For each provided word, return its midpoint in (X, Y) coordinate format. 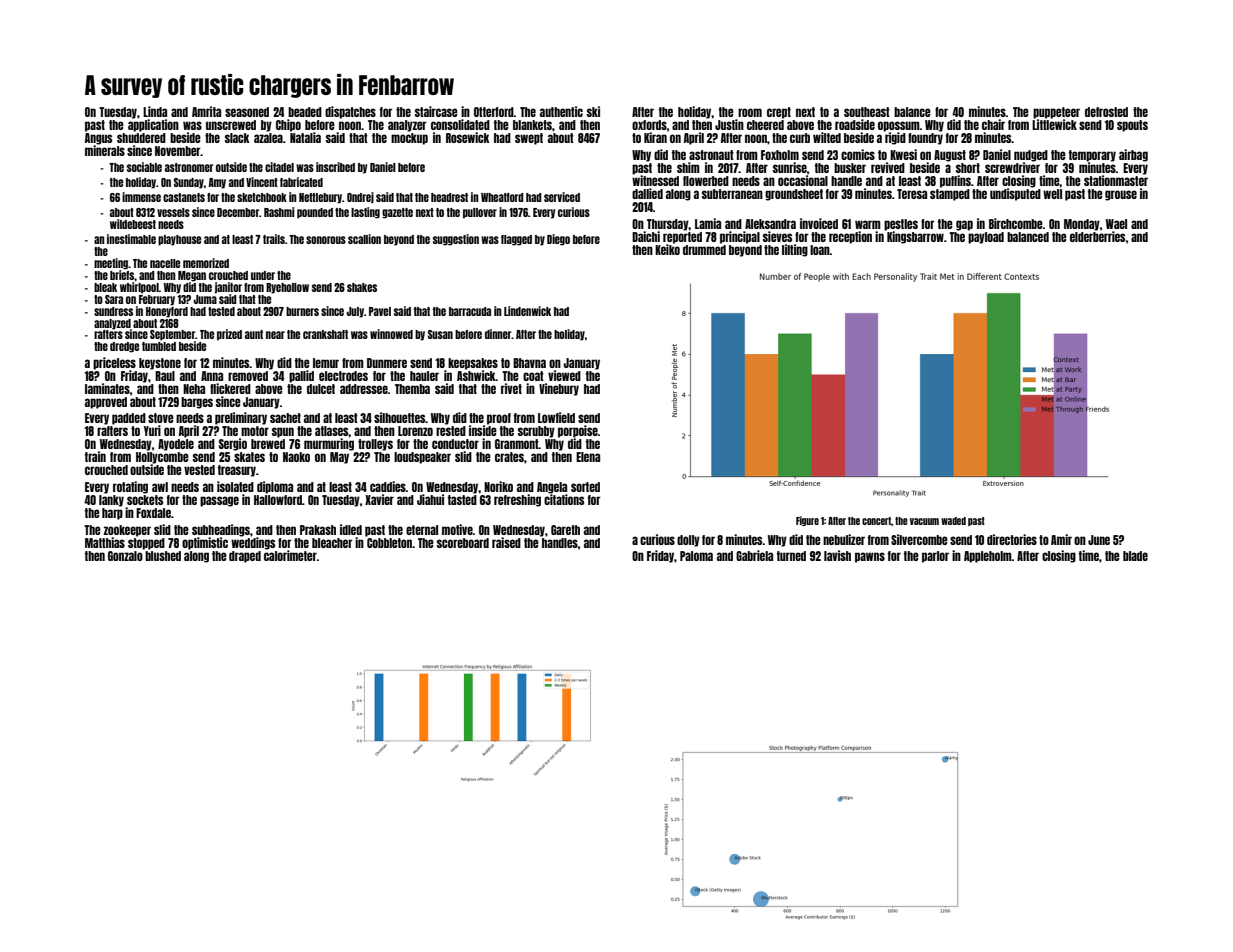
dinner (498, 334)
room (750, 112)
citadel (279, 167)
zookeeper (127, 531)
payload (986, 238)
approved (106, 403)
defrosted (1106, 112)
